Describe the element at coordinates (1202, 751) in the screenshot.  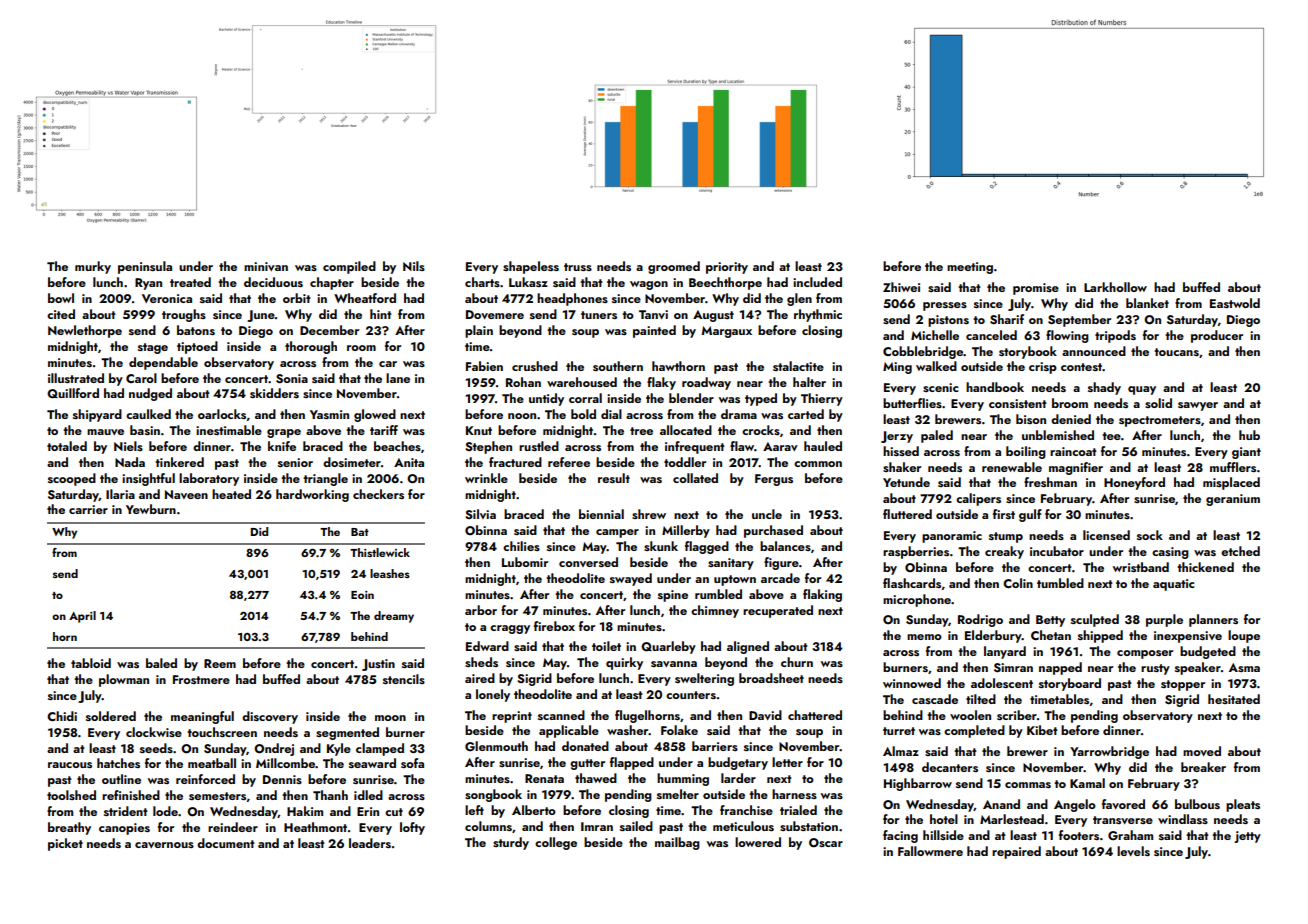
I see `moved` at that location.
